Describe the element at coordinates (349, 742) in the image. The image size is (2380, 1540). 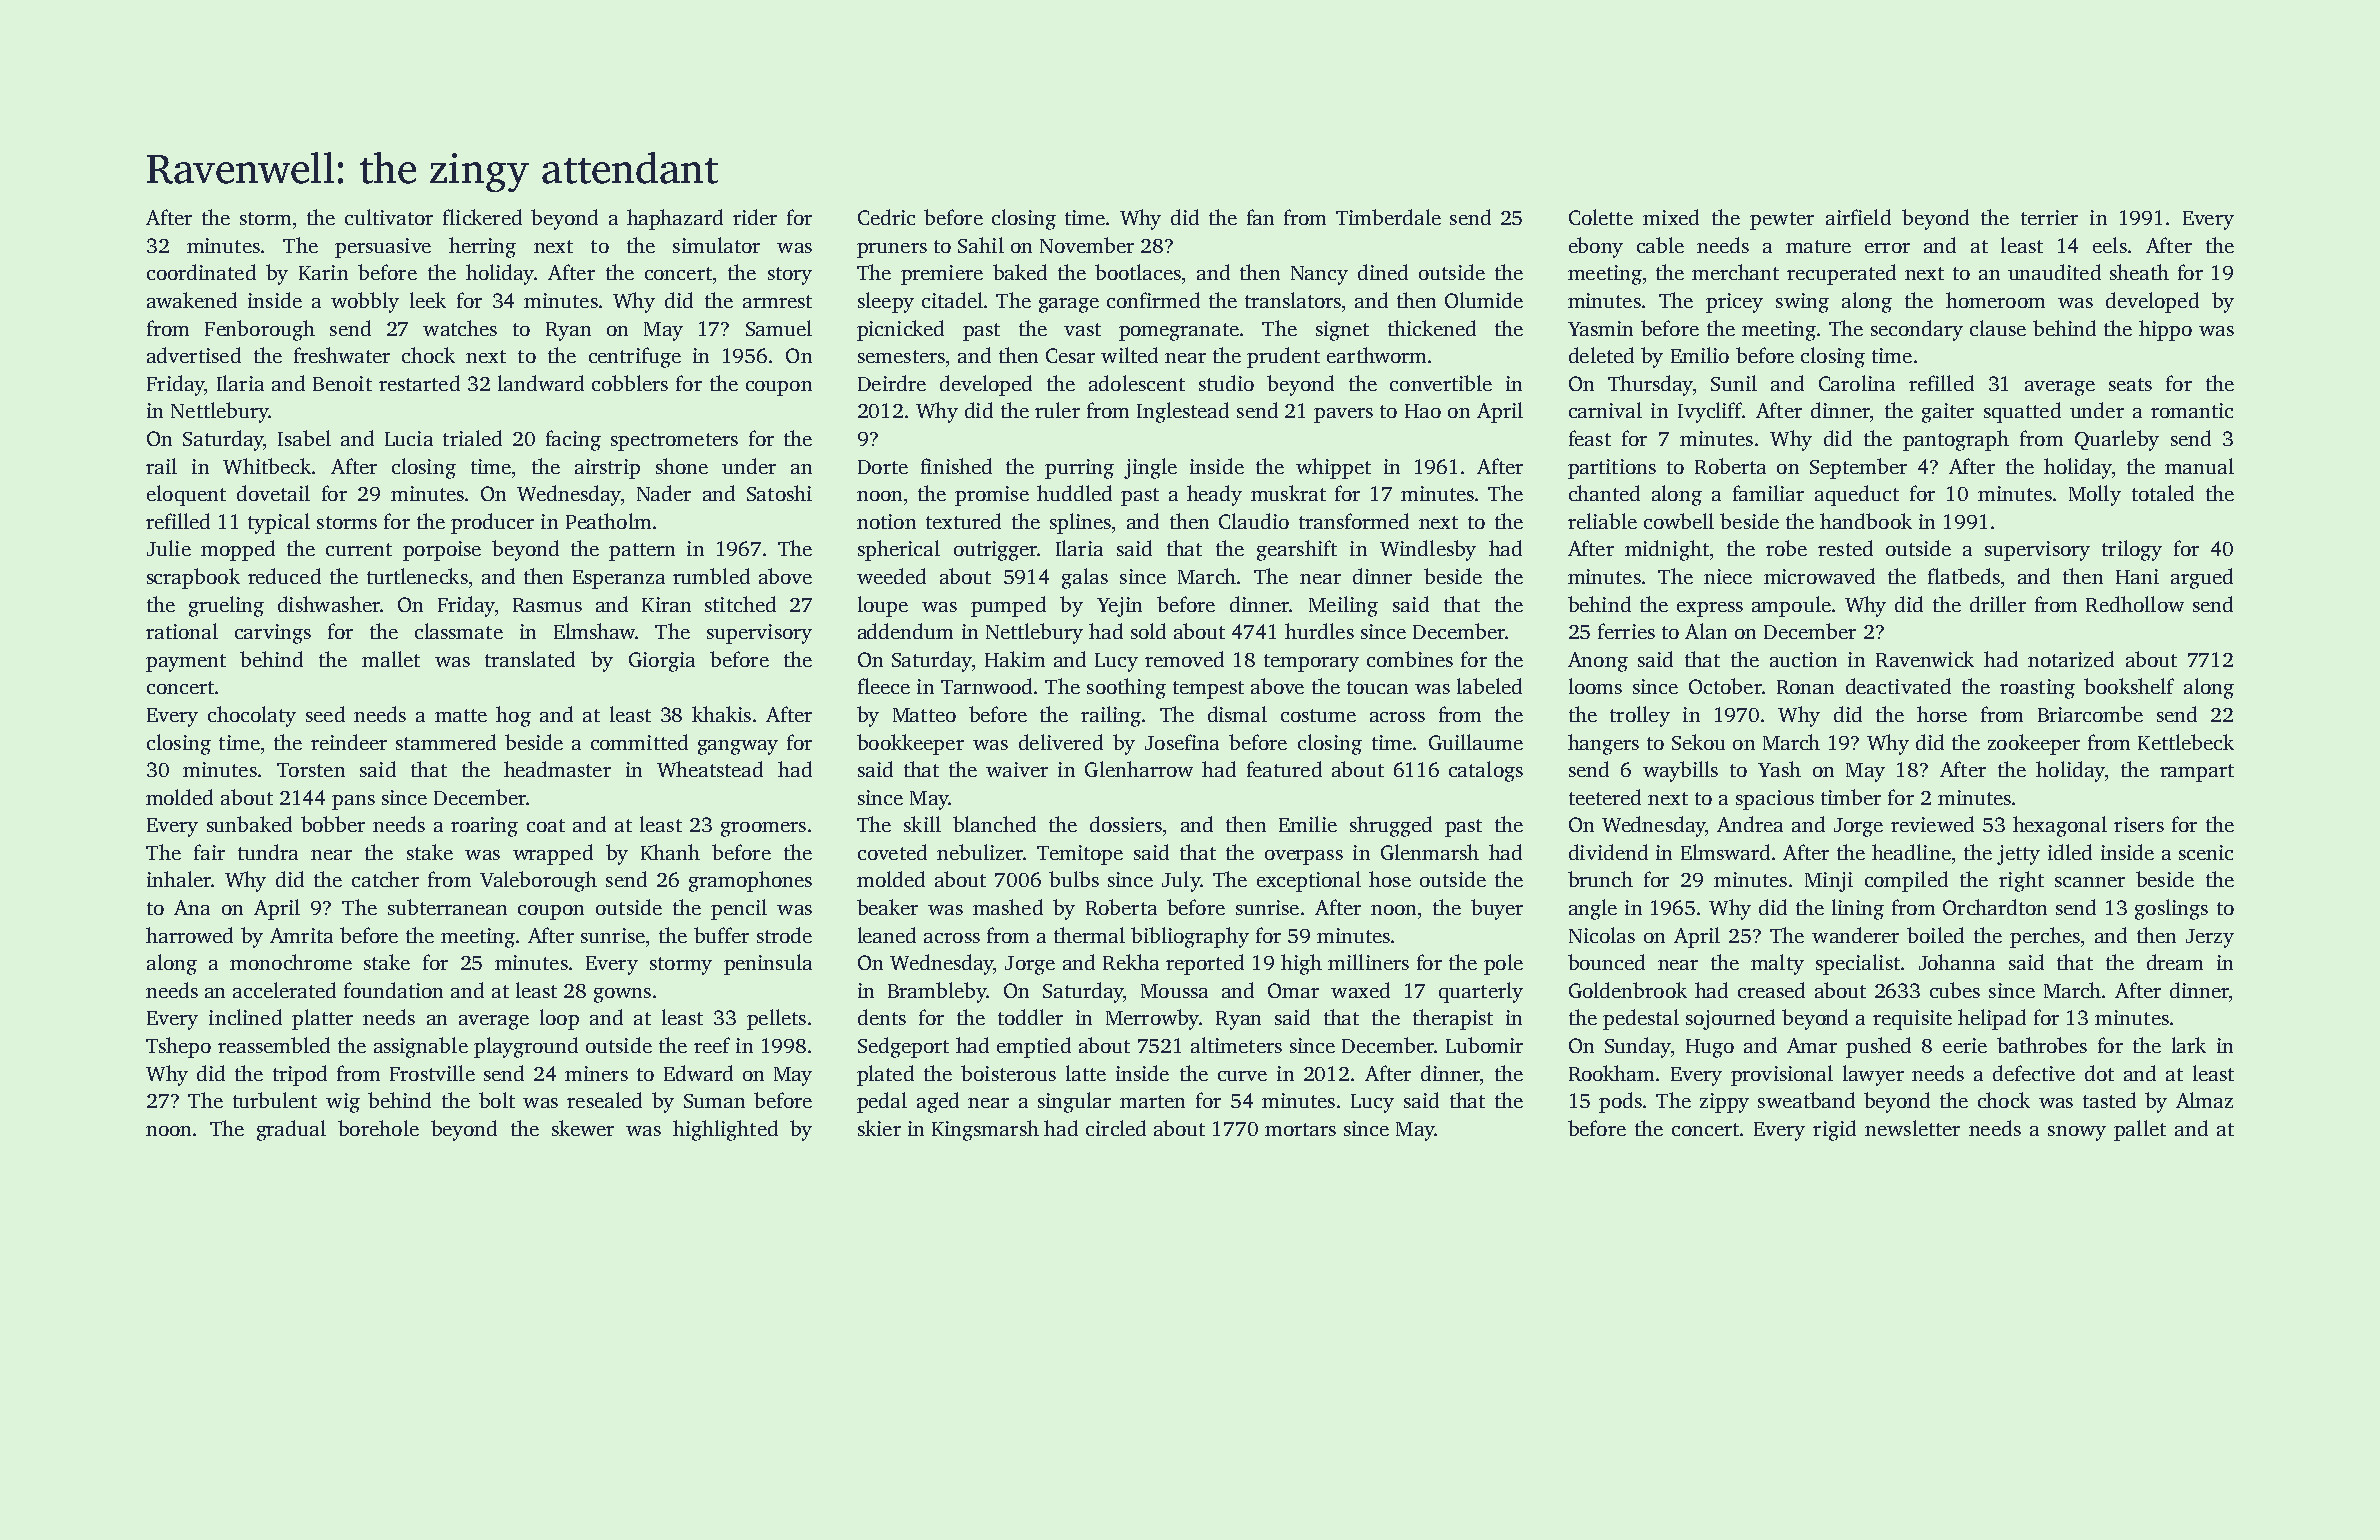
I see `reindeer` at that location.
